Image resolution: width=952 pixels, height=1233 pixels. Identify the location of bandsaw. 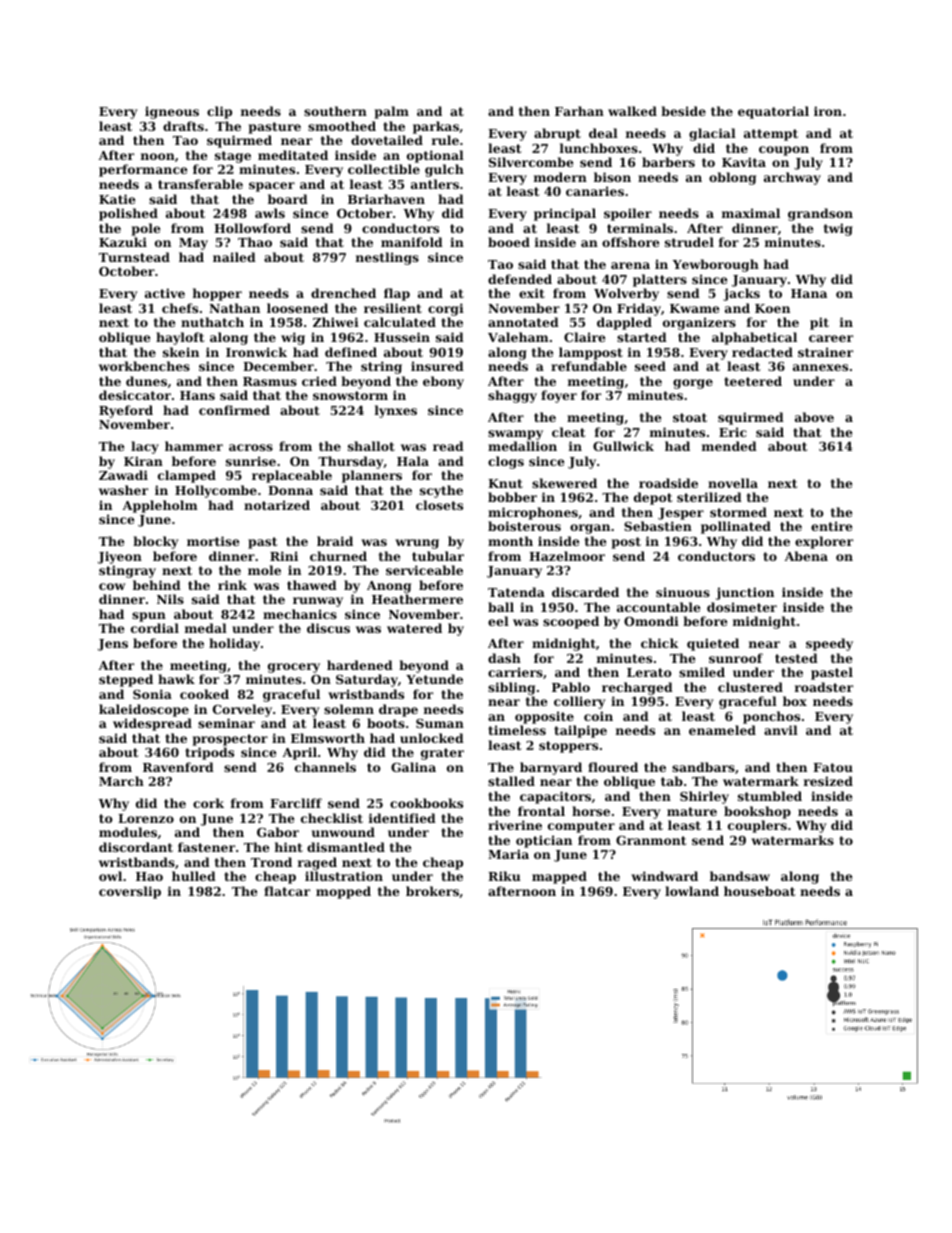
(740, 876).
